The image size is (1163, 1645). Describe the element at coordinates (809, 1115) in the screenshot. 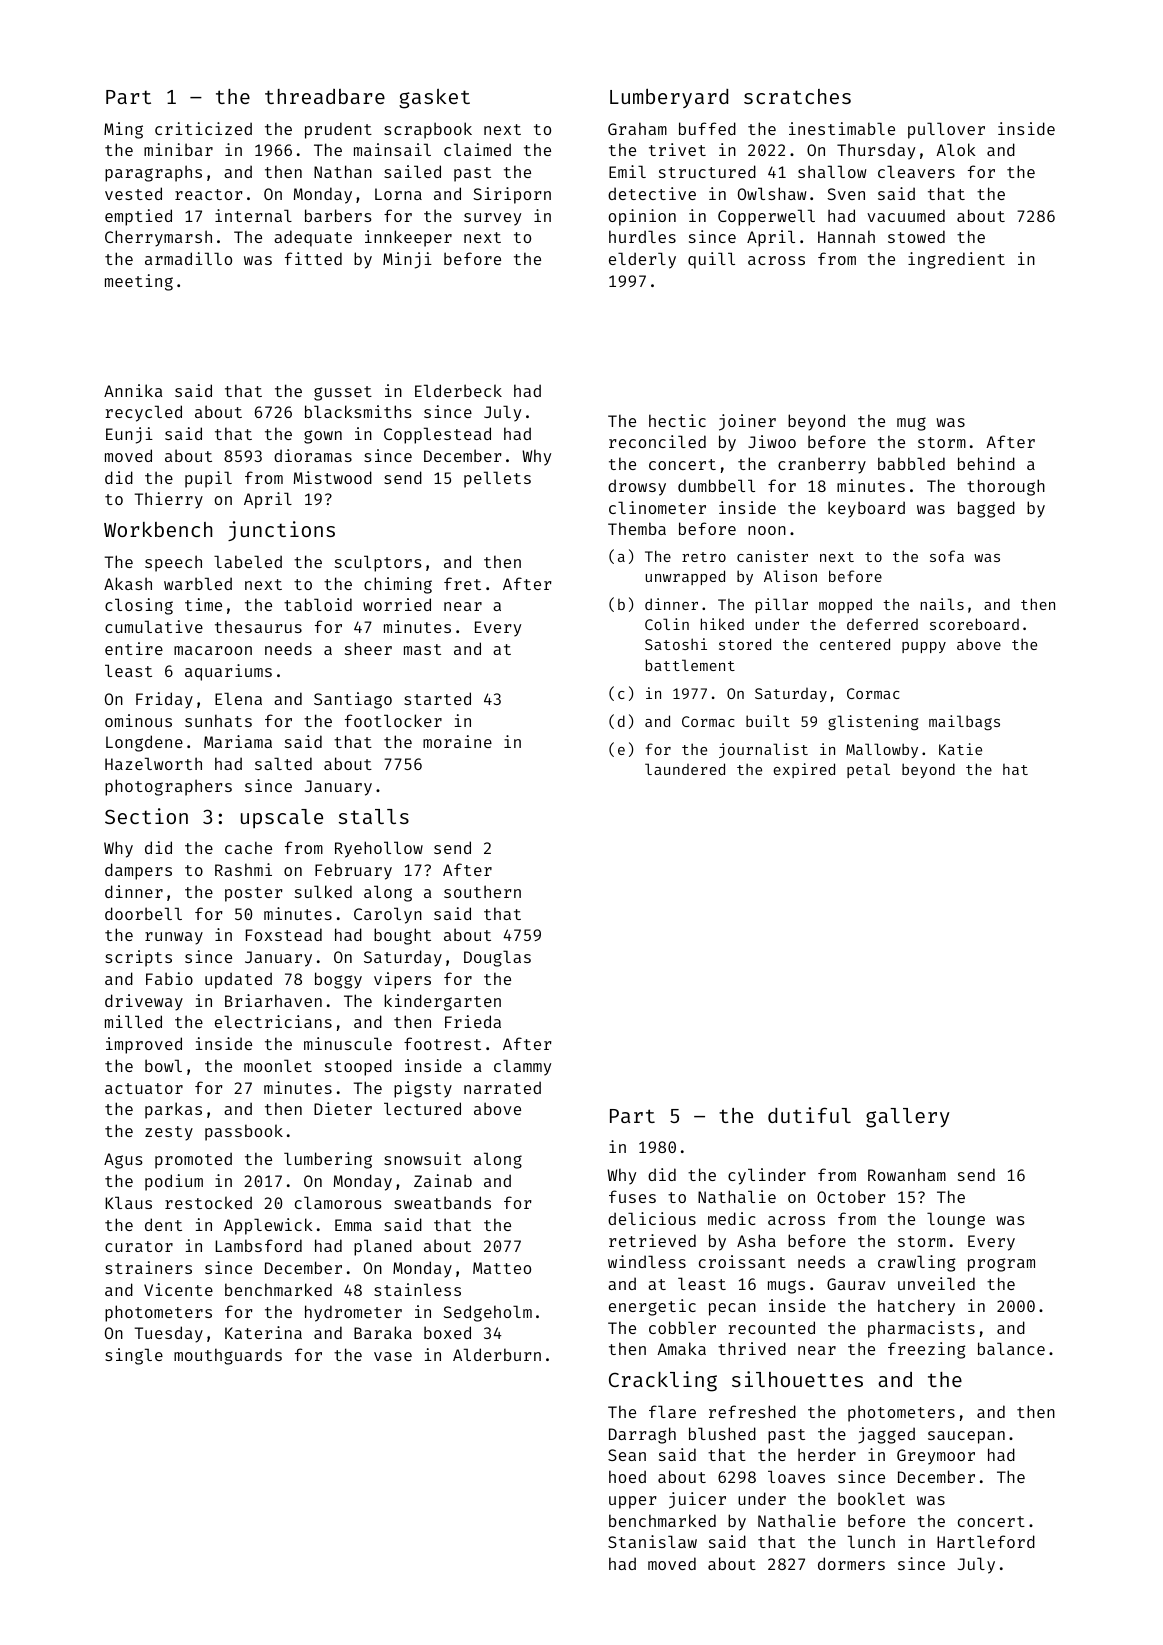

I see `dutiful` at that location.
